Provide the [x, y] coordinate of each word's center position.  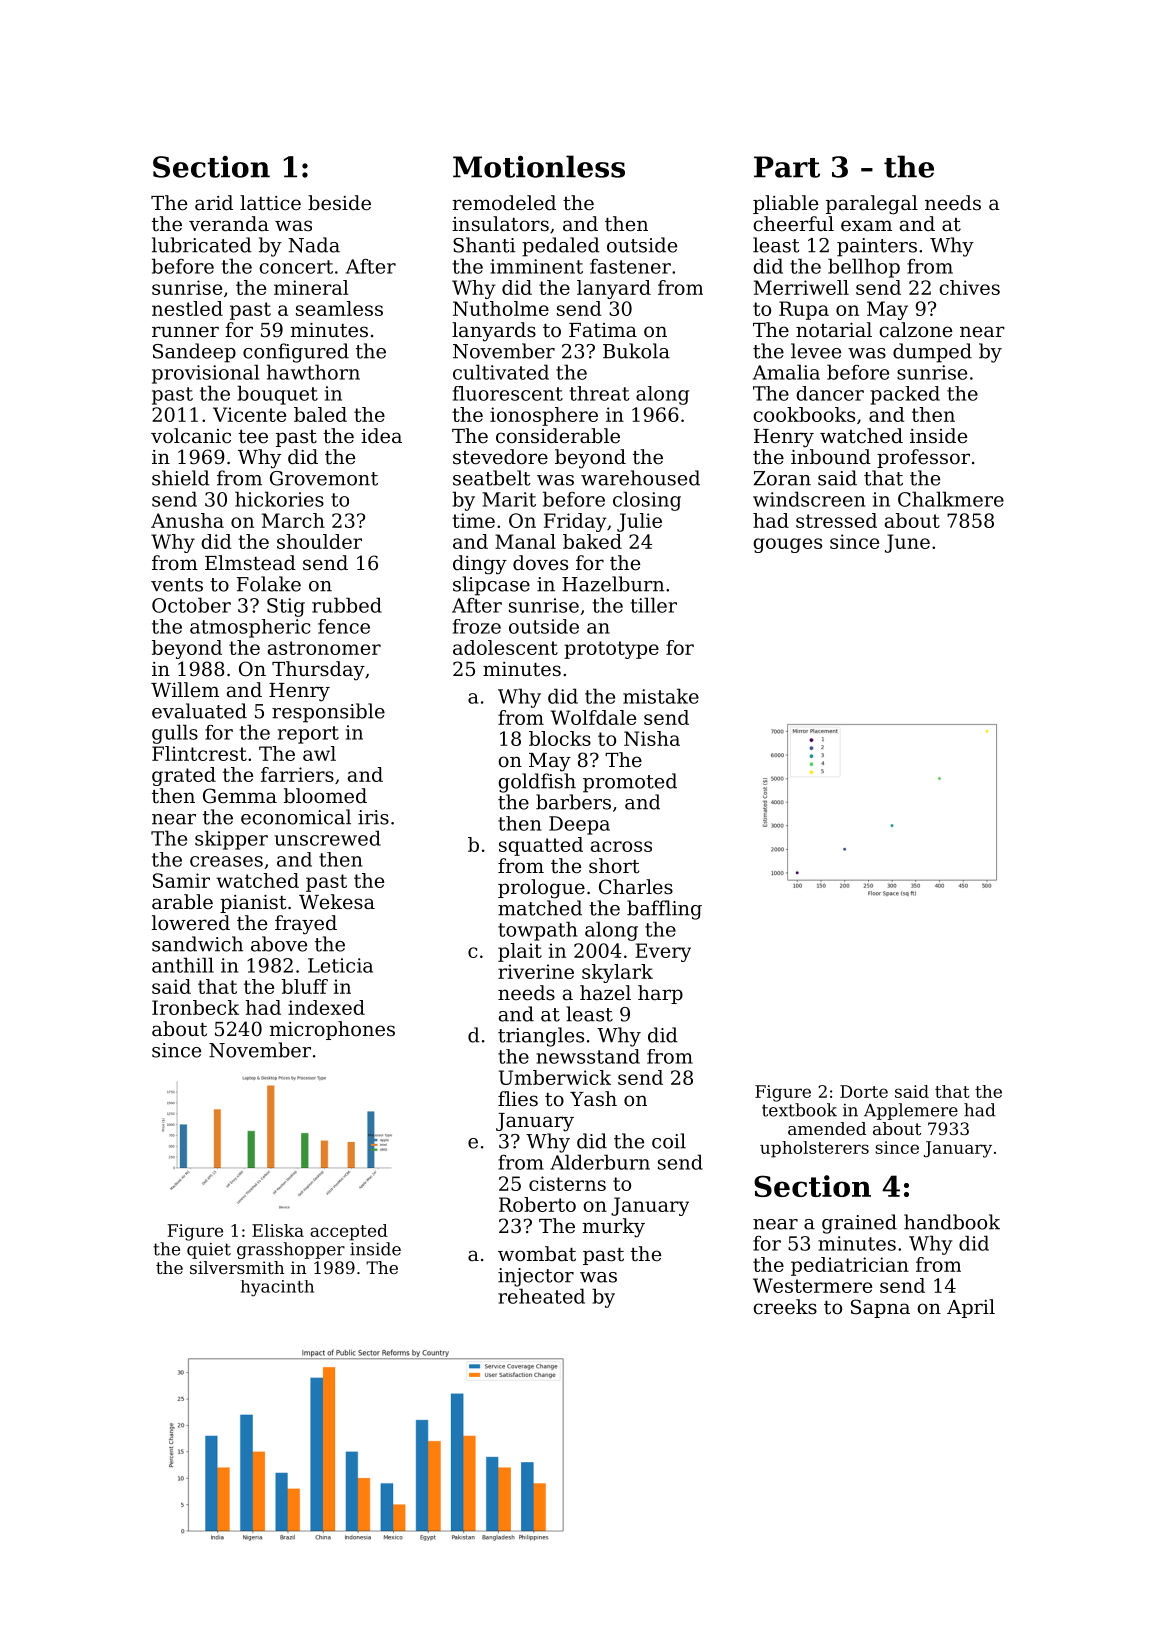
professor [923, 458]
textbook [799, 1110]
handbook [952, 1222]
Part [787, 167]
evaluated [199, 711]
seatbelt [492, 478]
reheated [541, 1296]
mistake [661, 696]
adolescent [505, 647]
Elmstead [250, 563]
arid [214, 203]
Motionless [539, 166]
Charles [636, 887]
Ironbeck [195, 1007]
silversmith [237, 1267]
